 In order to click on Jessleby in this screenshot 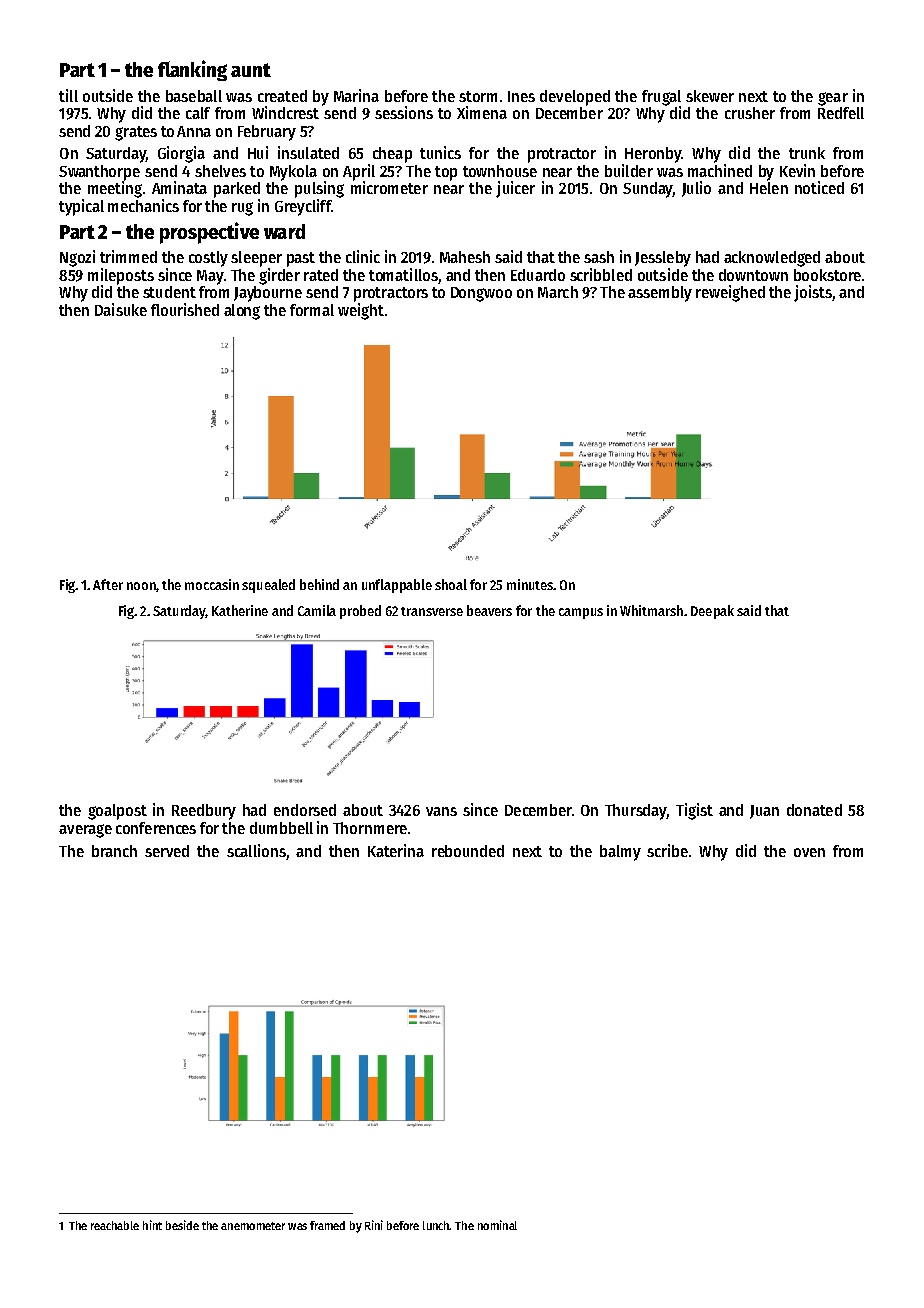, I will do `click(663, 259)`.
